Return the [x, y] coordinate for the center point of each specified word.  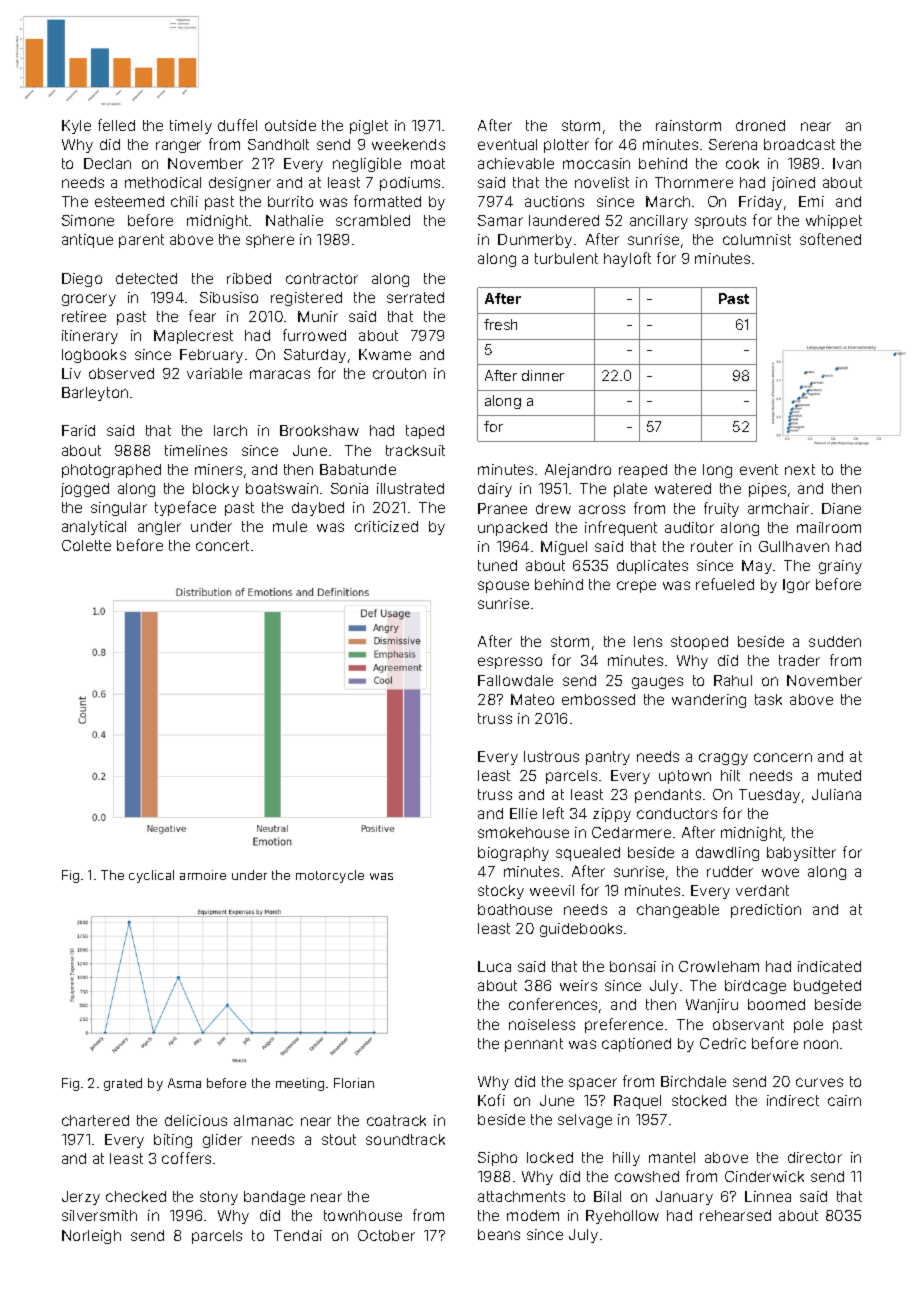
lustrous [551, 756]
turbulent [566, 258]
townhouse [363, 1215]
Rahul [733, 680]
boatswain [282, 488]
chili [184, 201]
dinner [543, 375]
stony [219, 1198]
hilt [730, 775]
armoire [203, 875]
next [800, 469]
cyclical [151, 876]
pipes [767, 490]
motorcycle [330, 876]
